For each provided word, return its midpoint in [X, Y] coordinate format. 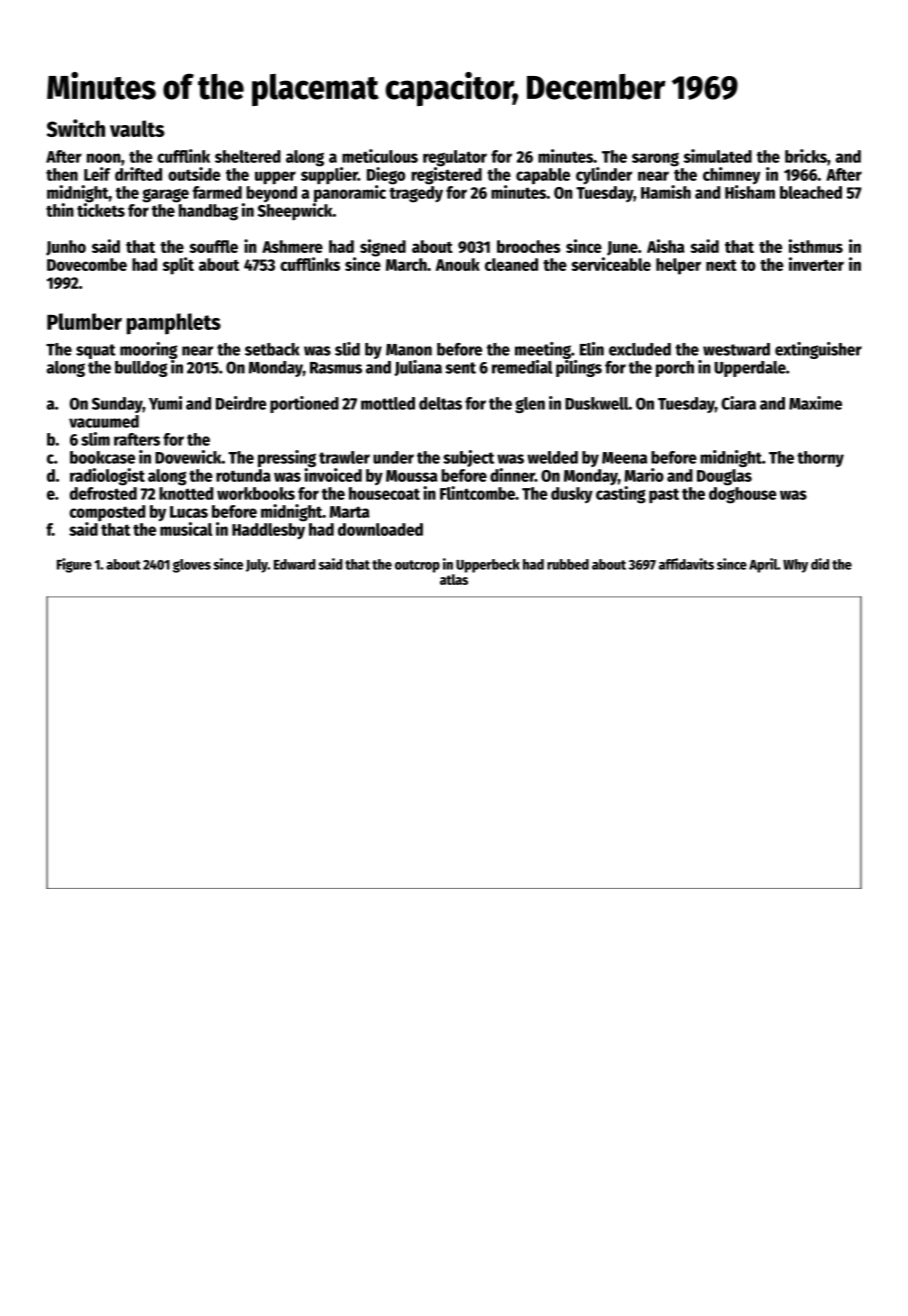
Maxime [815, 403]
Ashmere [292, 246]
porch [675, 369]
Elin [592, 349]
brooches [528, 246]
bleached [811, 192]
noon [104, 158]
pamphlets [174, 324]
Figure [74, 565]
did [820, 564]
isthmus [816, 246]
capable [543, 176]
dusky [572, 495]
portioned [304, 404]
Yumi [165, 403]
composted [107, 513]
